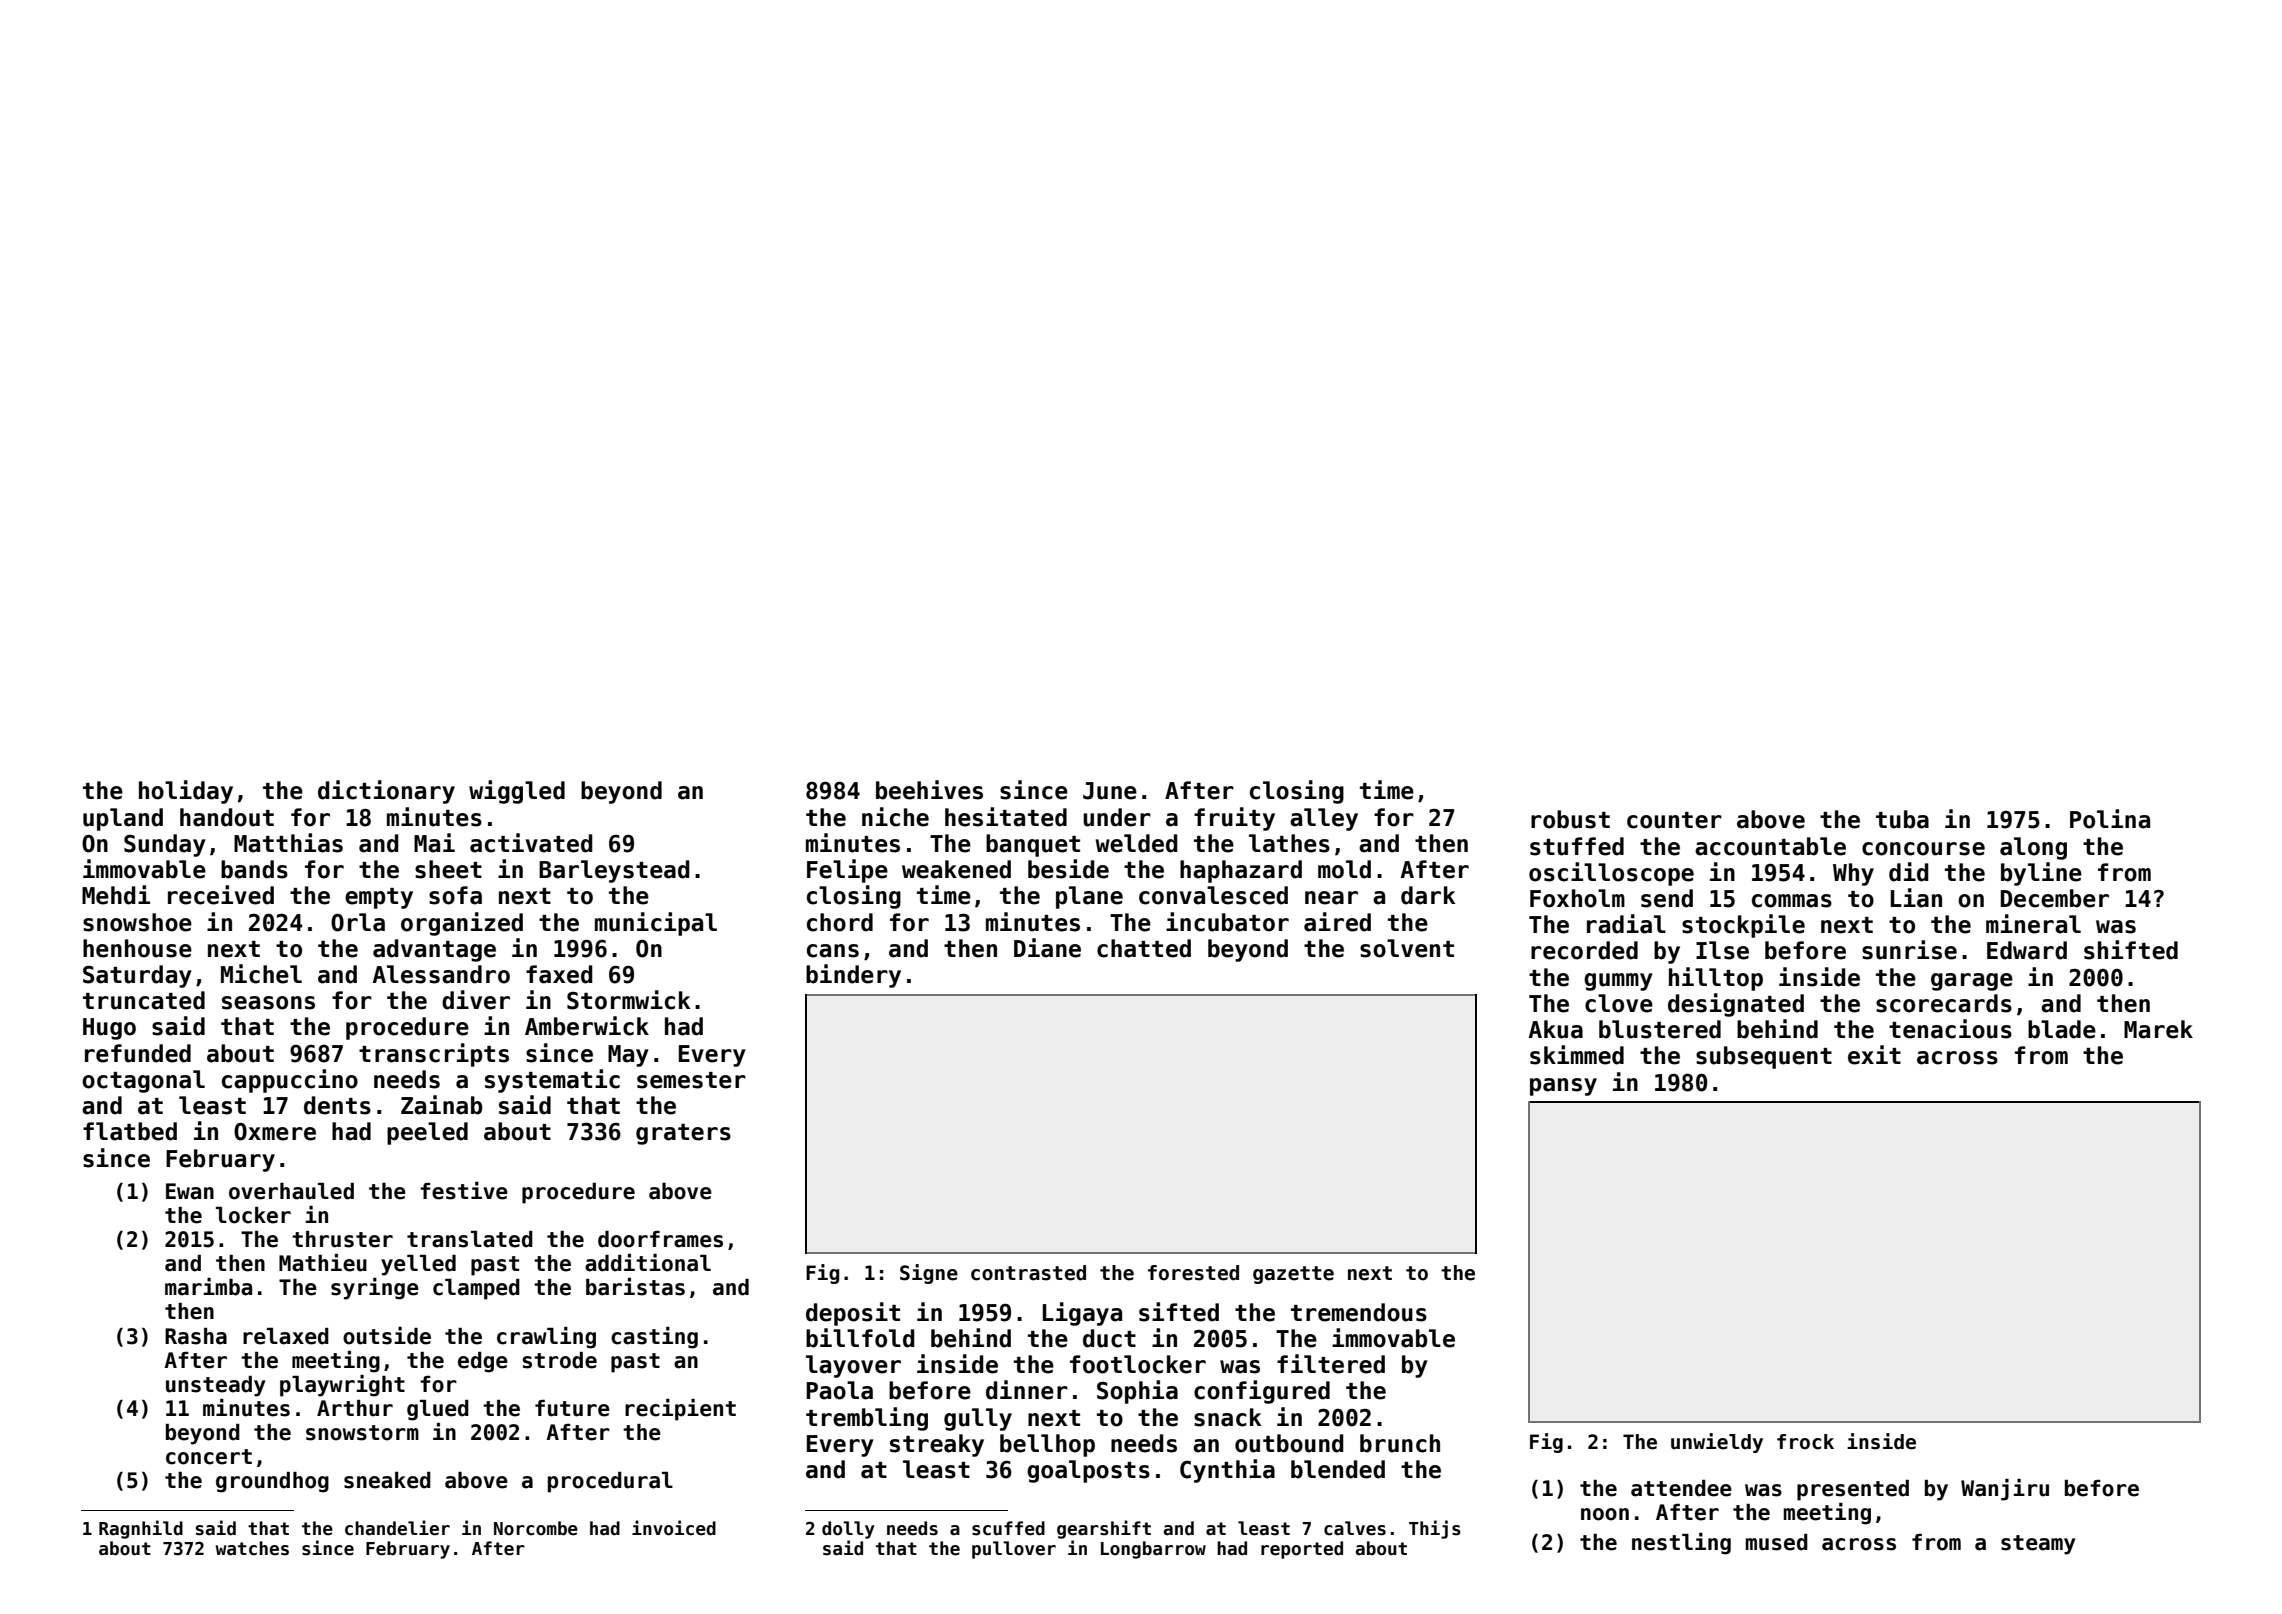 The height and width of the screenshot is (1614, 2282). I want to click on mold, so click(1344, 869).
